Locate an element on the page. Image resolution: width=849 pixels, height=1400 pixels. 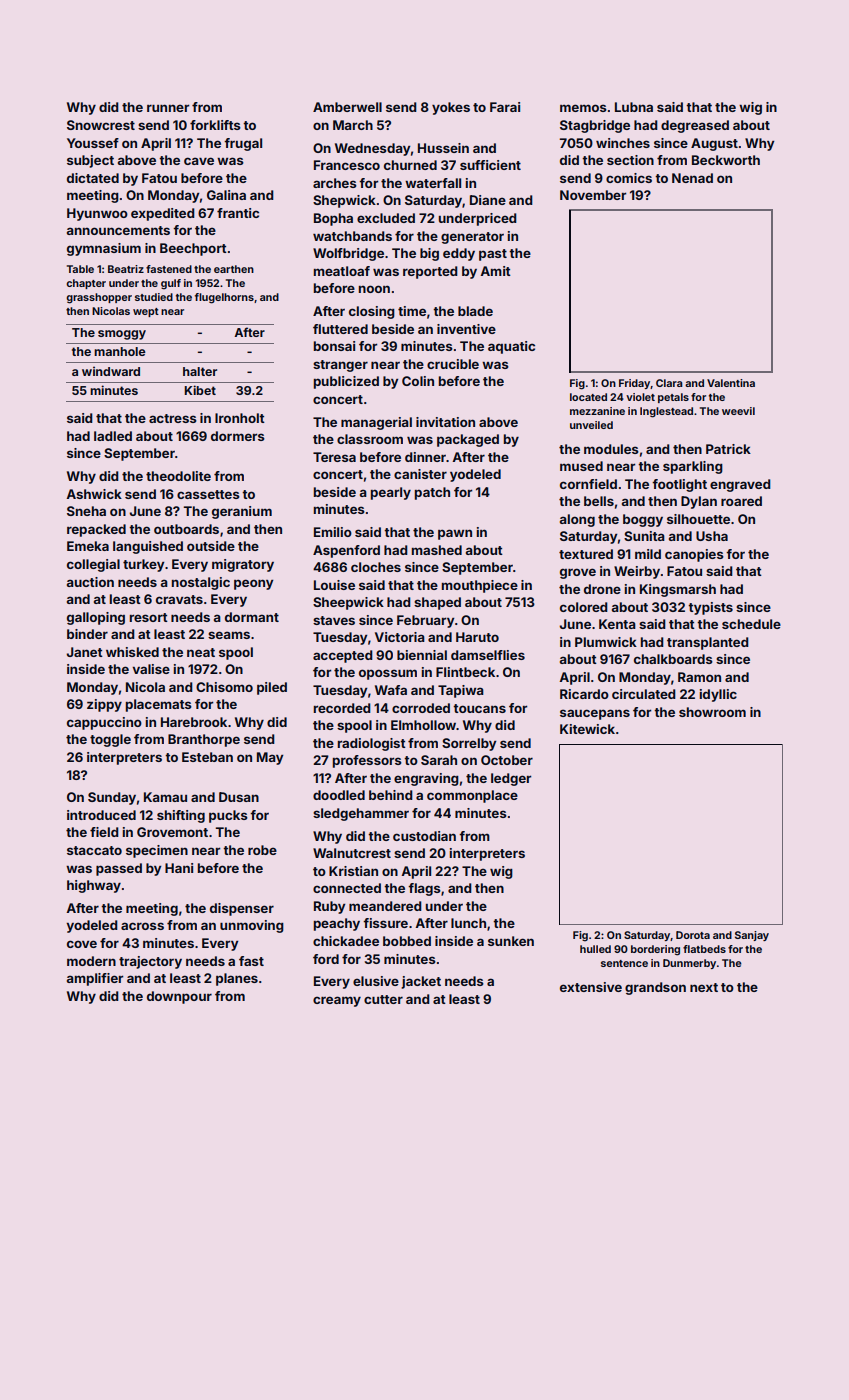
Lubna is located at coordinates (634, 107).
